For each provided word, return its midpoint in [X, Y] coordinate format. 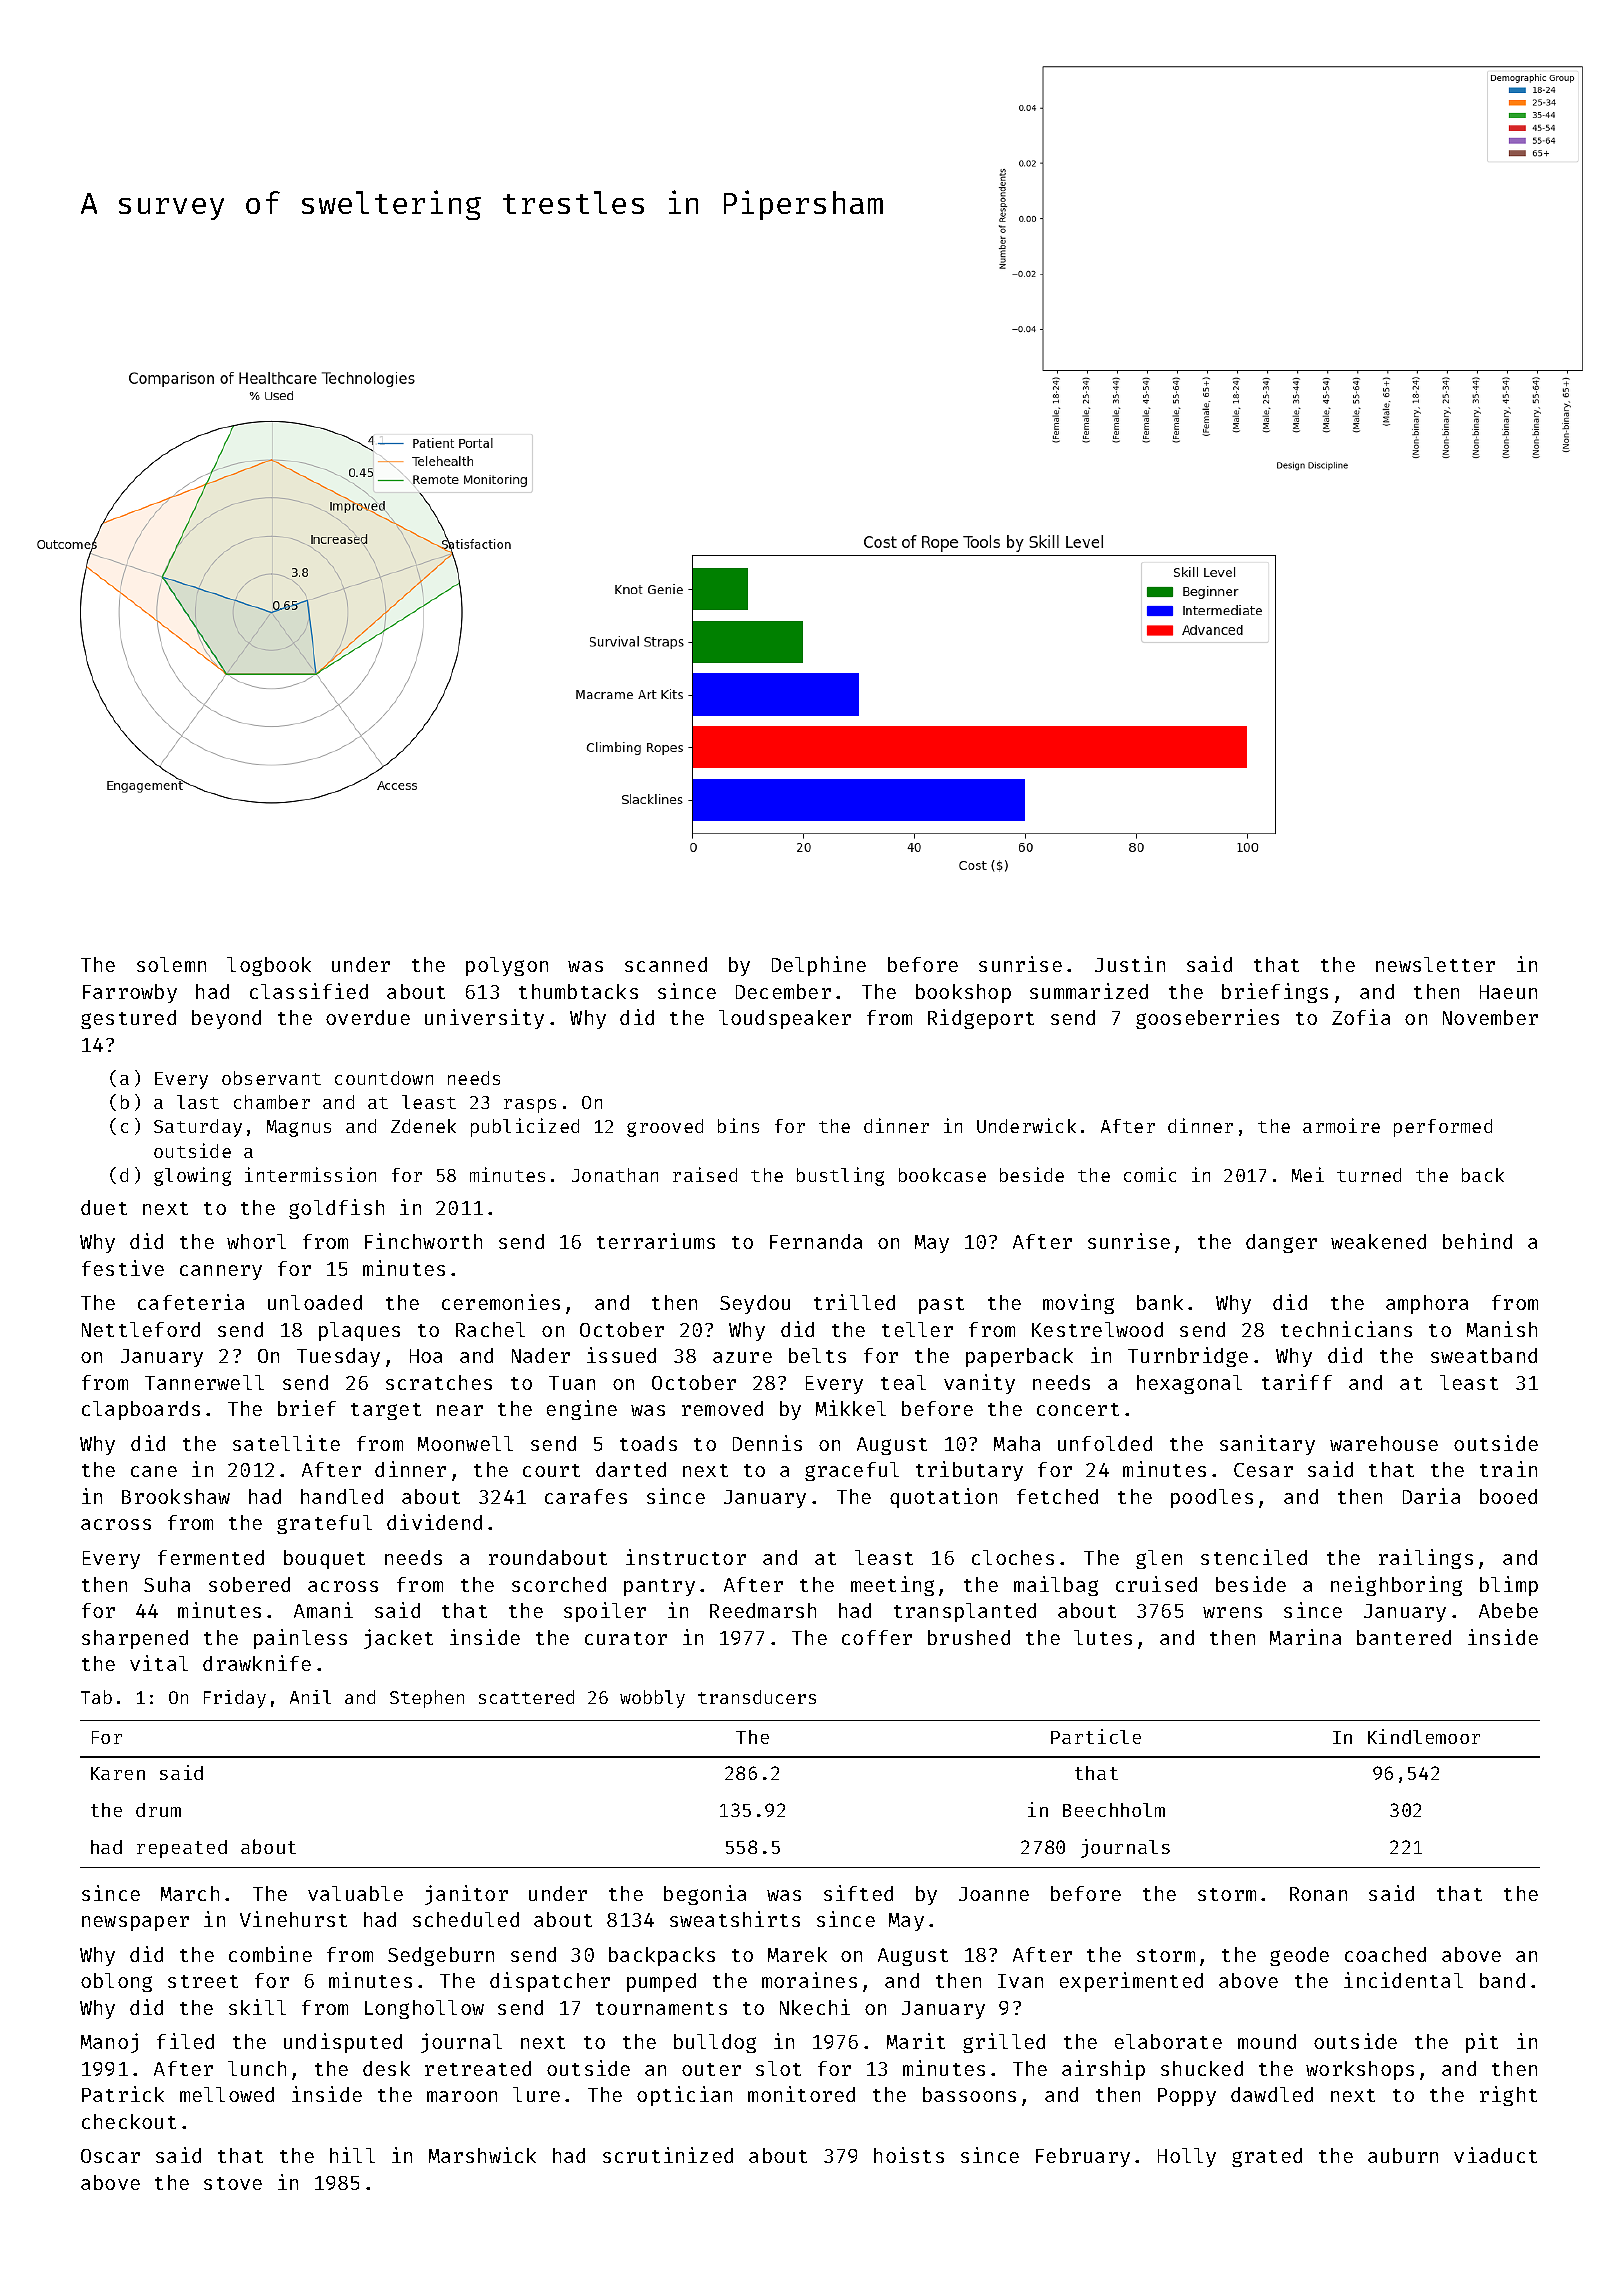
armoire [1341, 1125]
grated [1267, 2157]
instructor [686, 1557]
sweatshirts [735, 1919]
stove [233, 2183]
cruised [1156, 1584]
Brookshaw [176, 1496]
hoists [909, 2155]
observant [271, 1078]
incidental [1403, 1980]
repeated [182, 1849]
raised [705, 1174]
